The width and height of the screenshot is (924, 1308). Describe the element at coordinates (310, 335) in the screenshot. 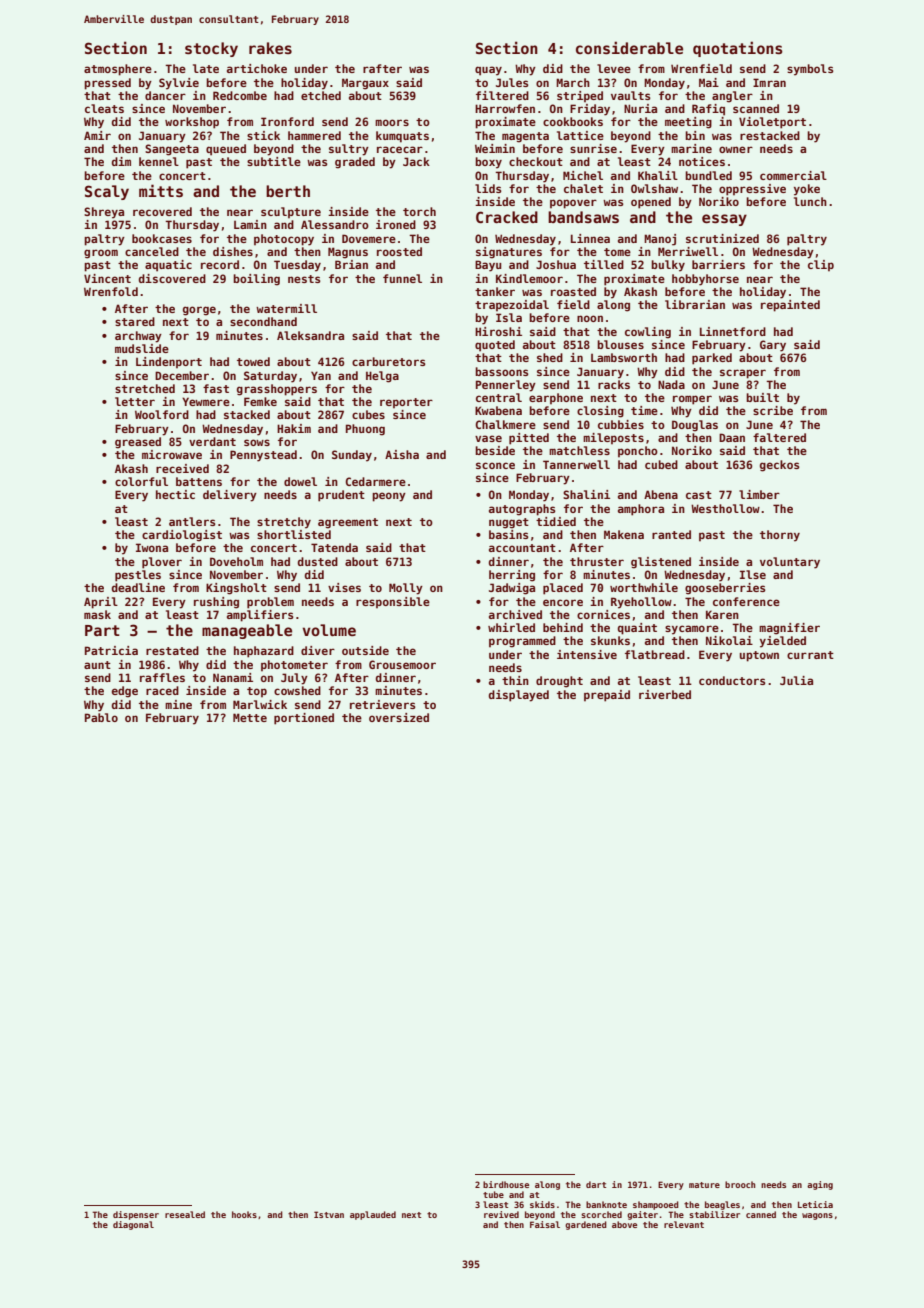

I see `Aleksandra` at that location.
